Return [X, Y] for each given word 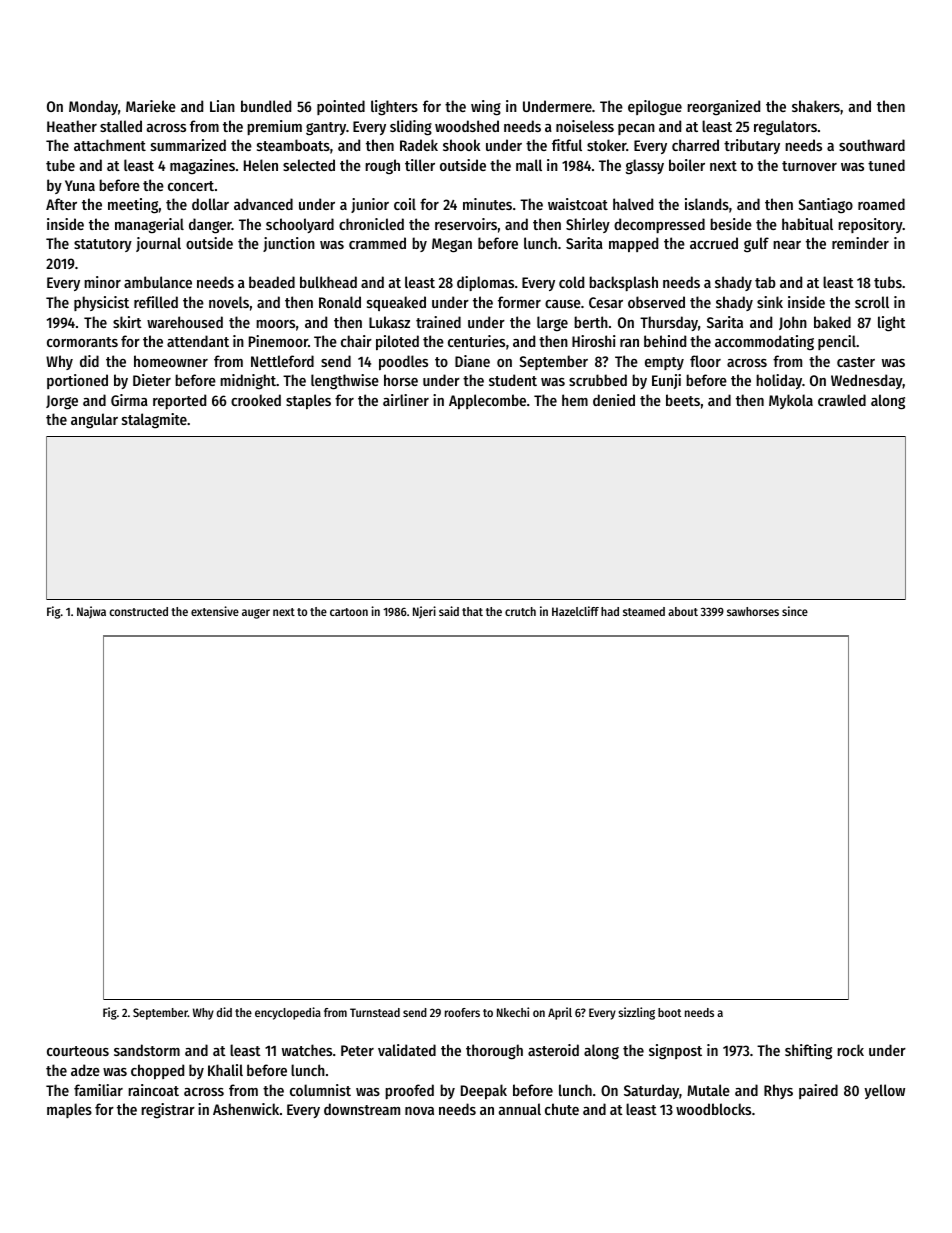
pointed [341, 107]
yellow [884, 1091]
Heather [72, 126]
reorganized [723, 108]
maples [69, 1110]
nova [419, 1111]
